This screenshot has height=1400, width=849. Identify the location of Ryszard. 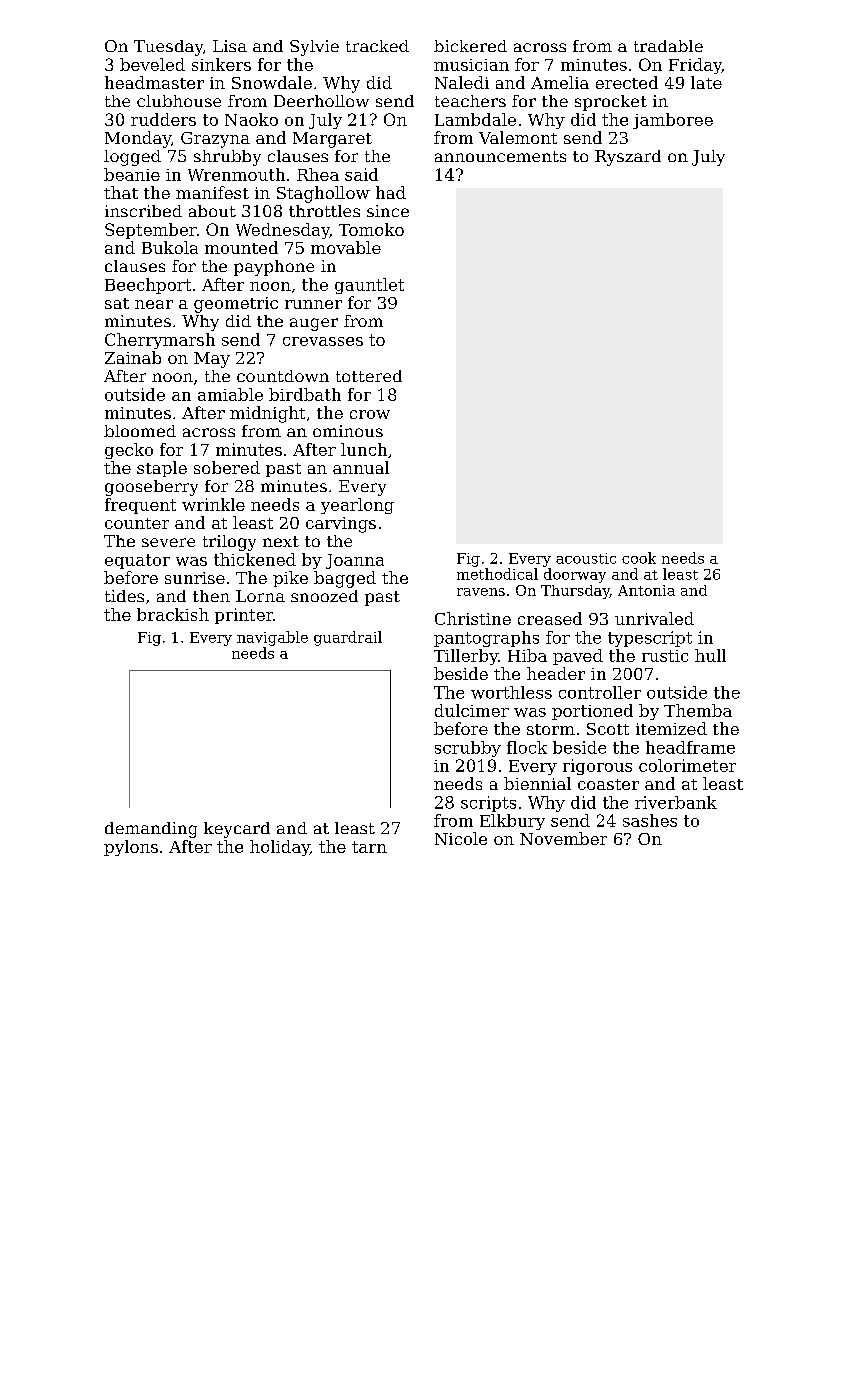
(628, 158).
